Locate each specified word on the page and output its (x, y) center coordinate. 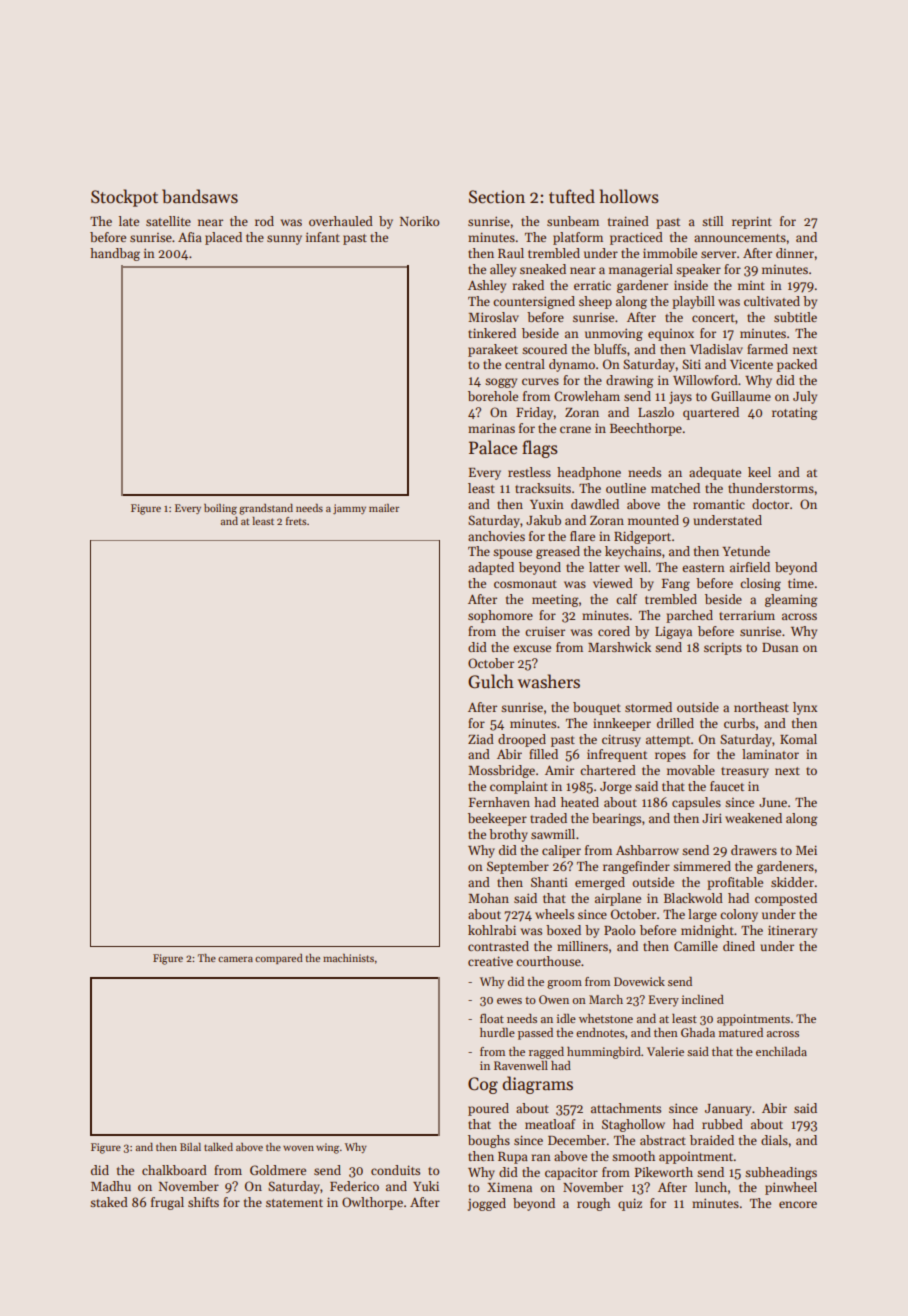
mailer (384, 508)
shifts (203, 1202)
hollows (629, 196)
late (129, 221)
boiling (220, 509)
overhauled (341, 221)
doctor (770, 504)
